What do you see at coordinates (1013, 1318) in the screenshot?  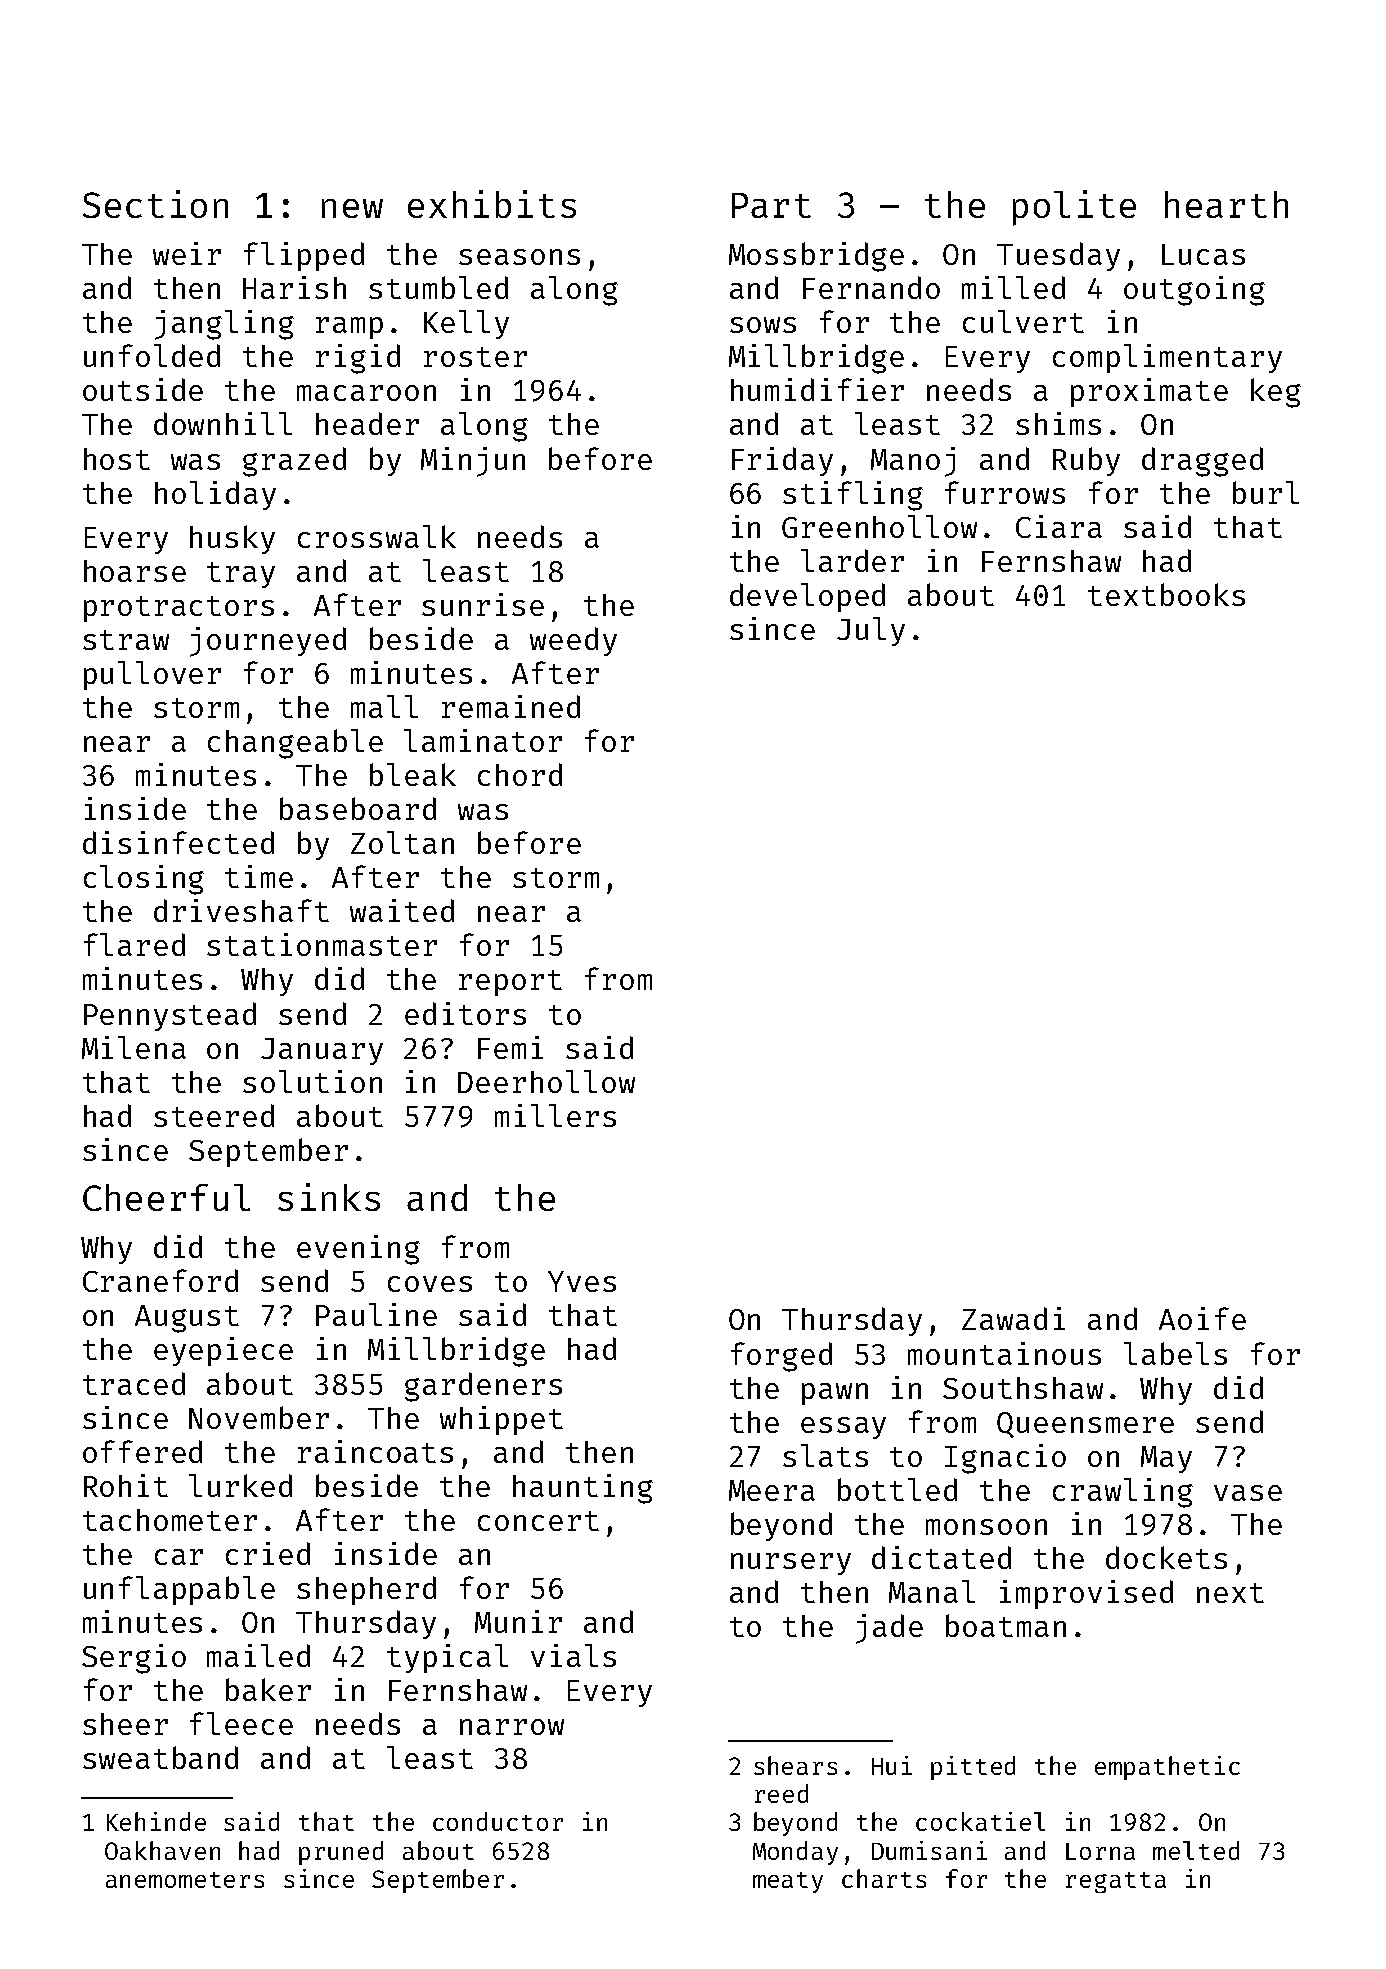 I see `Zawadi` at bounding box center [1013, 1318].
